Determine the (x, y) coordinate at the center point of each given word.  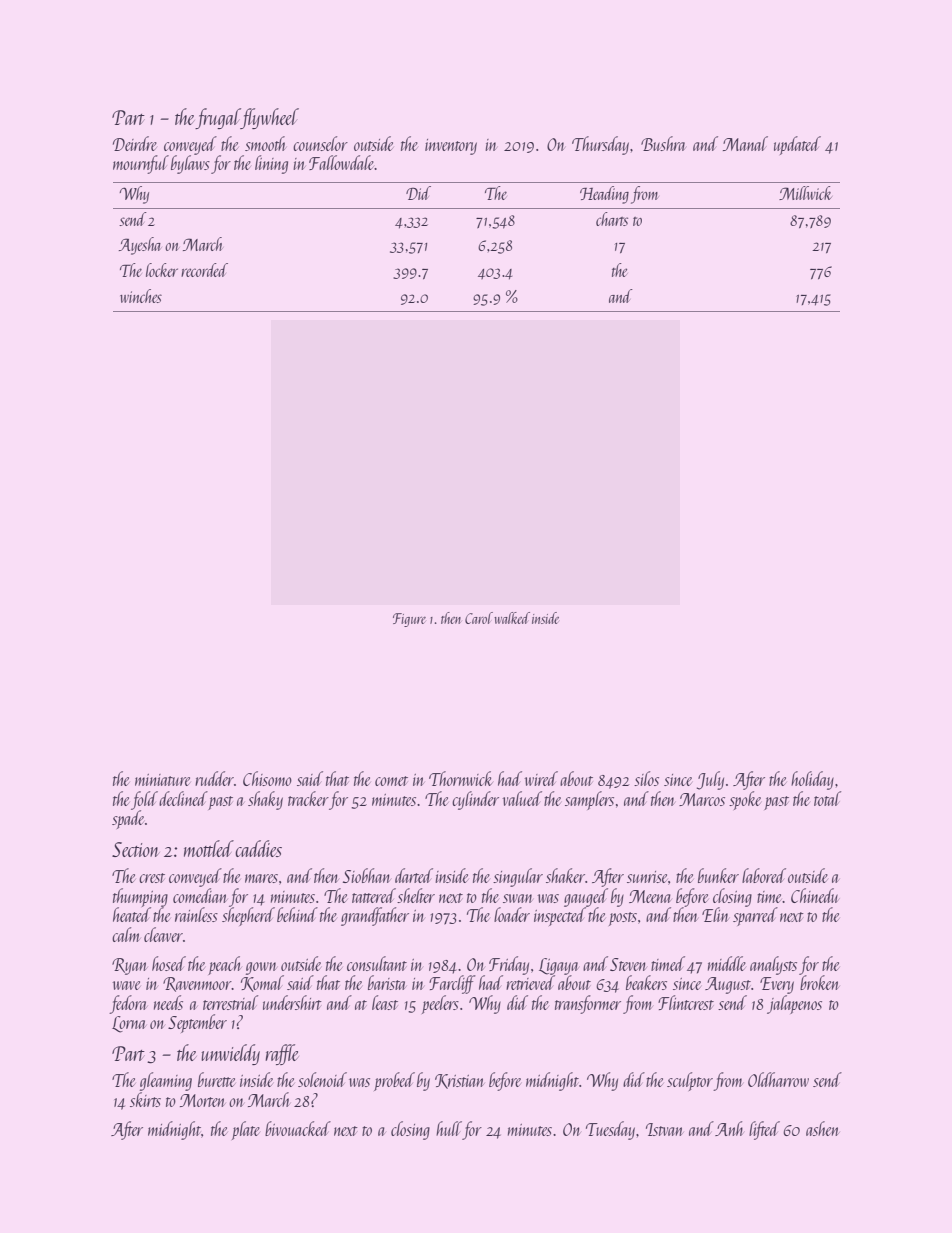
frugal (218, 118)
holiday (812, 780)
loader (512, 914)
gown (261, 968)
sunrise (647, 877)
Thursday (600, 145)
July (710, 780)
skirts (145, 1099)
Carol (479, 618)
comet (391, 781)
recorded (204, 270)
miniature (163, 780)
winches (141, 296)
